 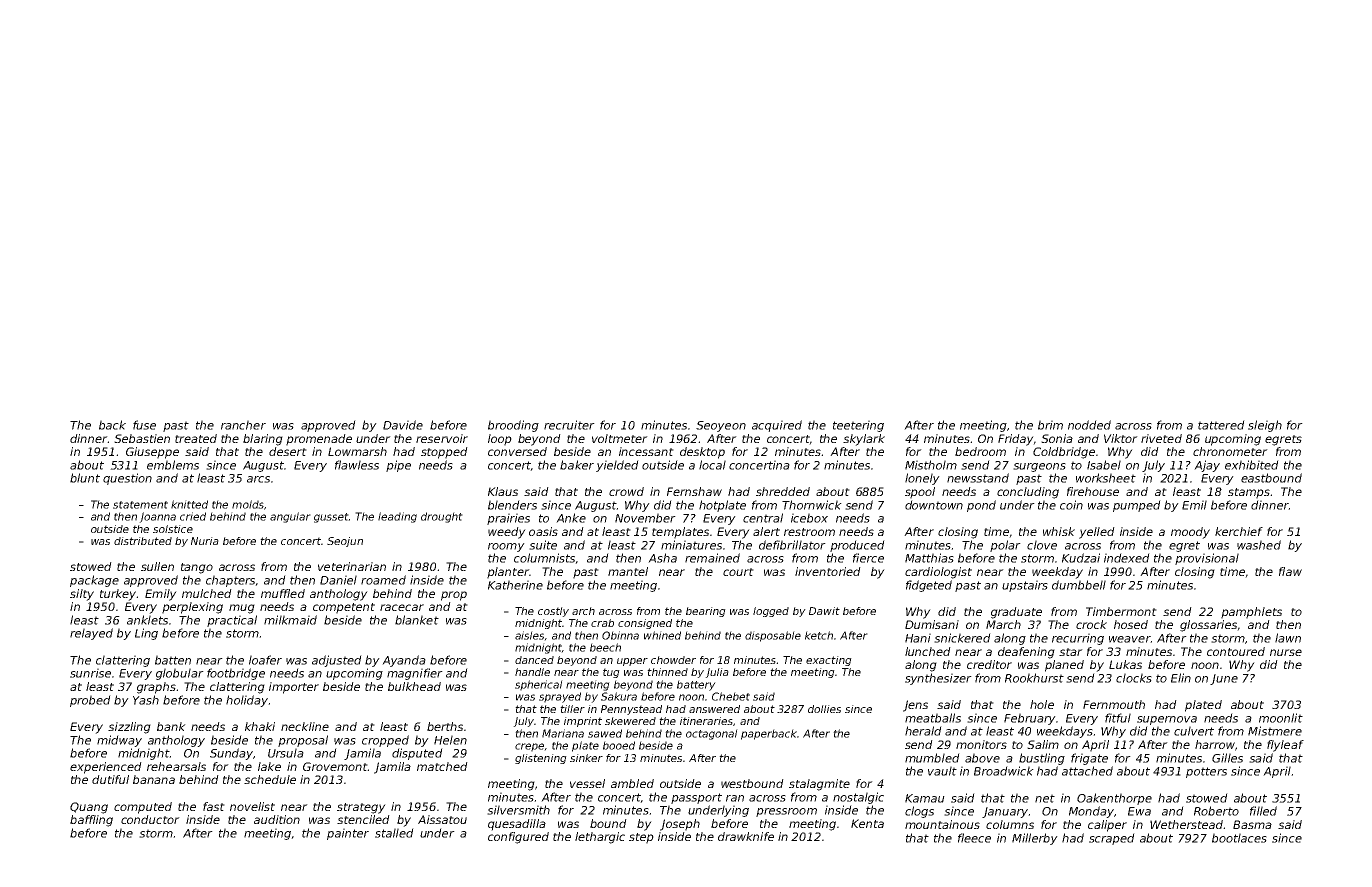 I want to click on lawn, so click(x=1288, y=638).
